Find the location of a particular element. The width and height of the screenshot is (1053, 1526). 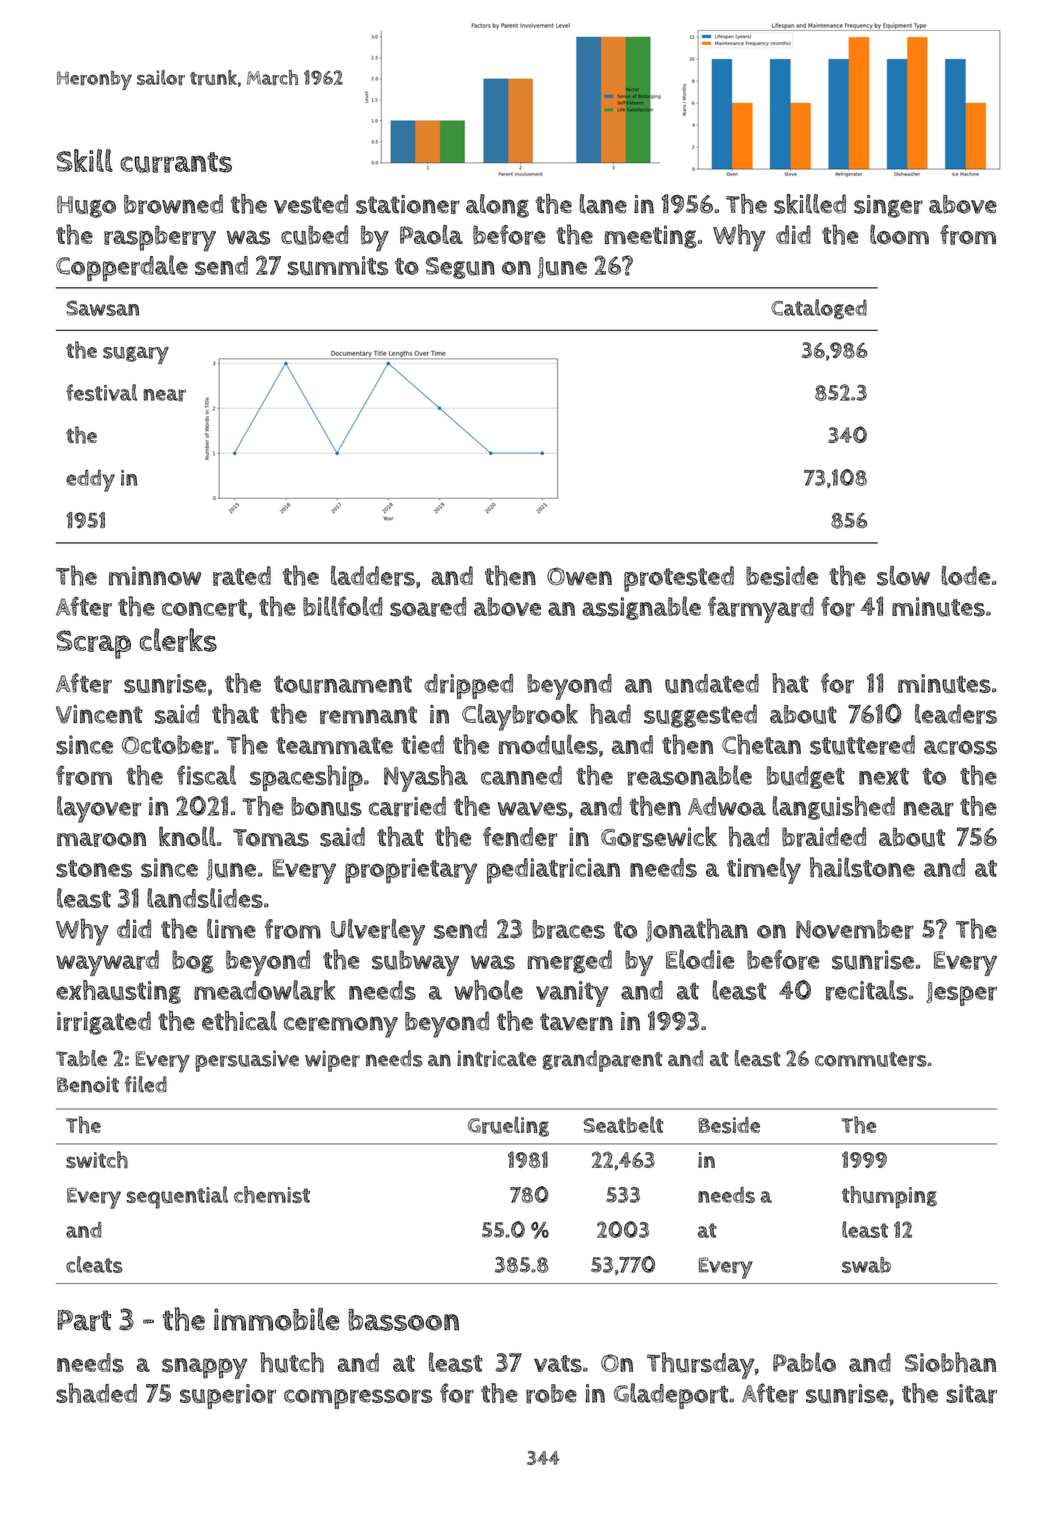

singer is located at coordinates (888, 206).
